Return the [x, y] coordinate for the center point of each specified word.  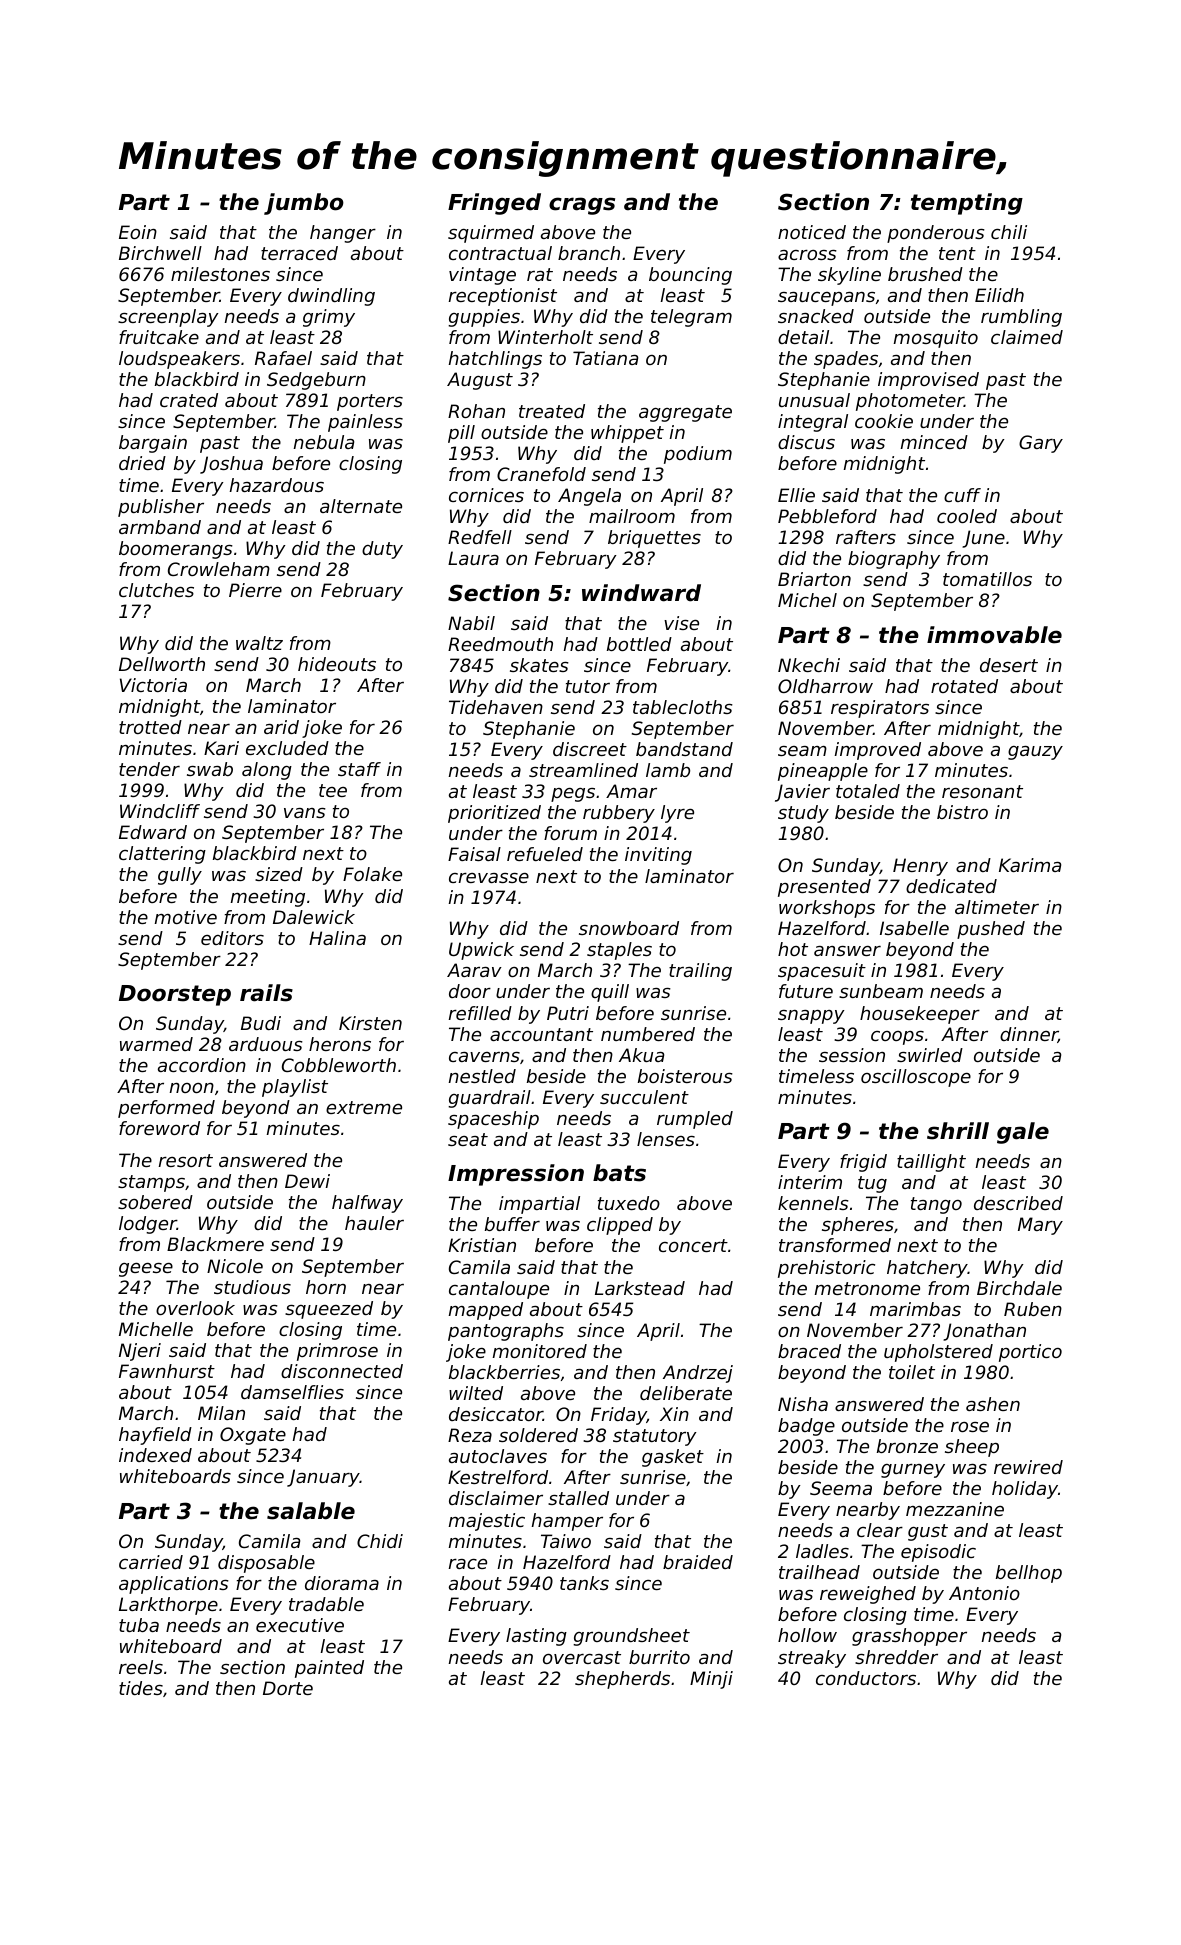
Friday [619, 1416]
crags [582, 206]
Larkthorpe [168, 1606]
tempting [967, 204]
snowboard [629, 928]
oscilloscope [916, 1078]
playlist [295, 1088]
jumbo [304, 204]
